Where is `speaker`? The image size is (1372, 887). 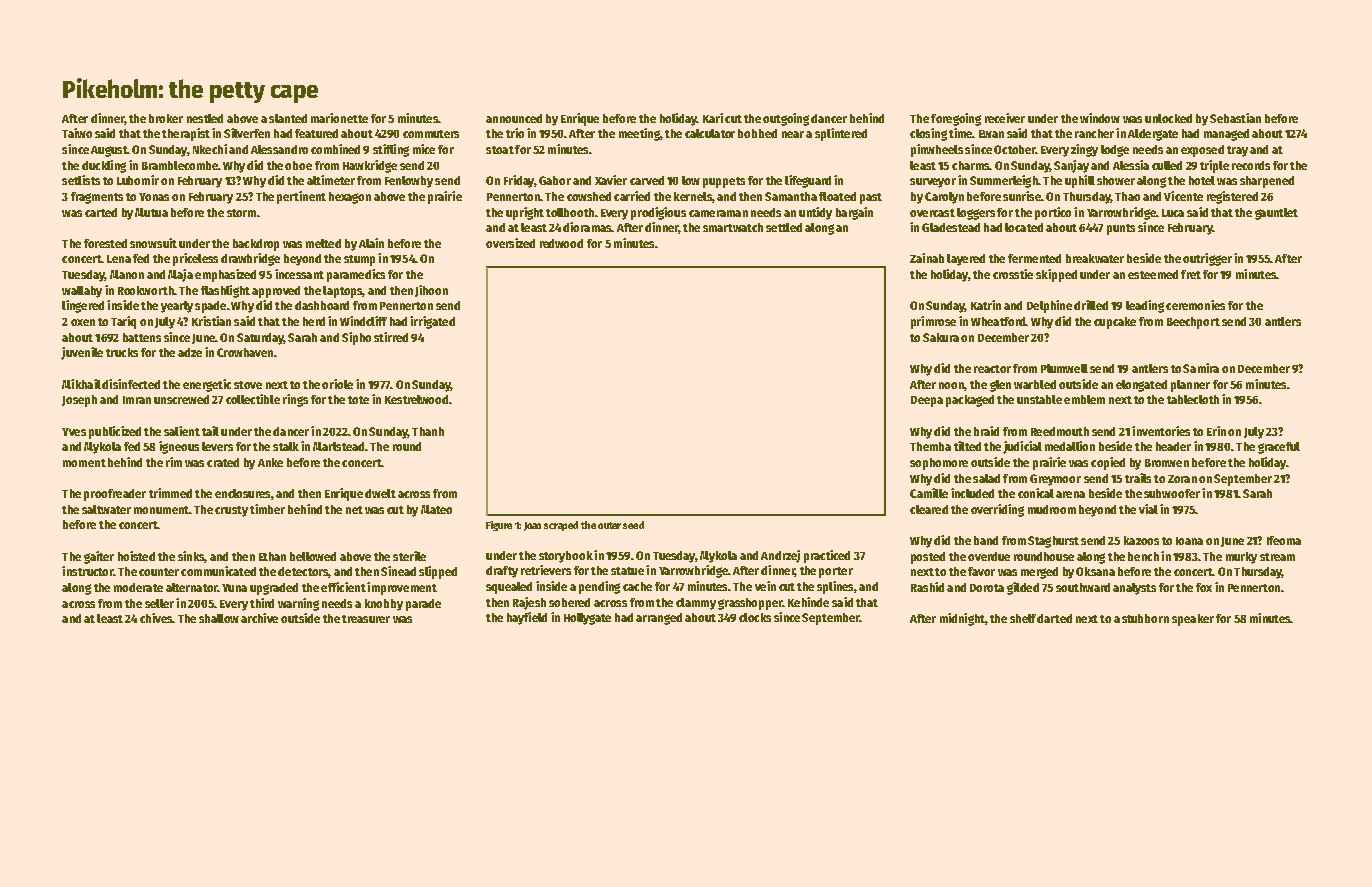
speaker is located at coordinates (1193, 620).
